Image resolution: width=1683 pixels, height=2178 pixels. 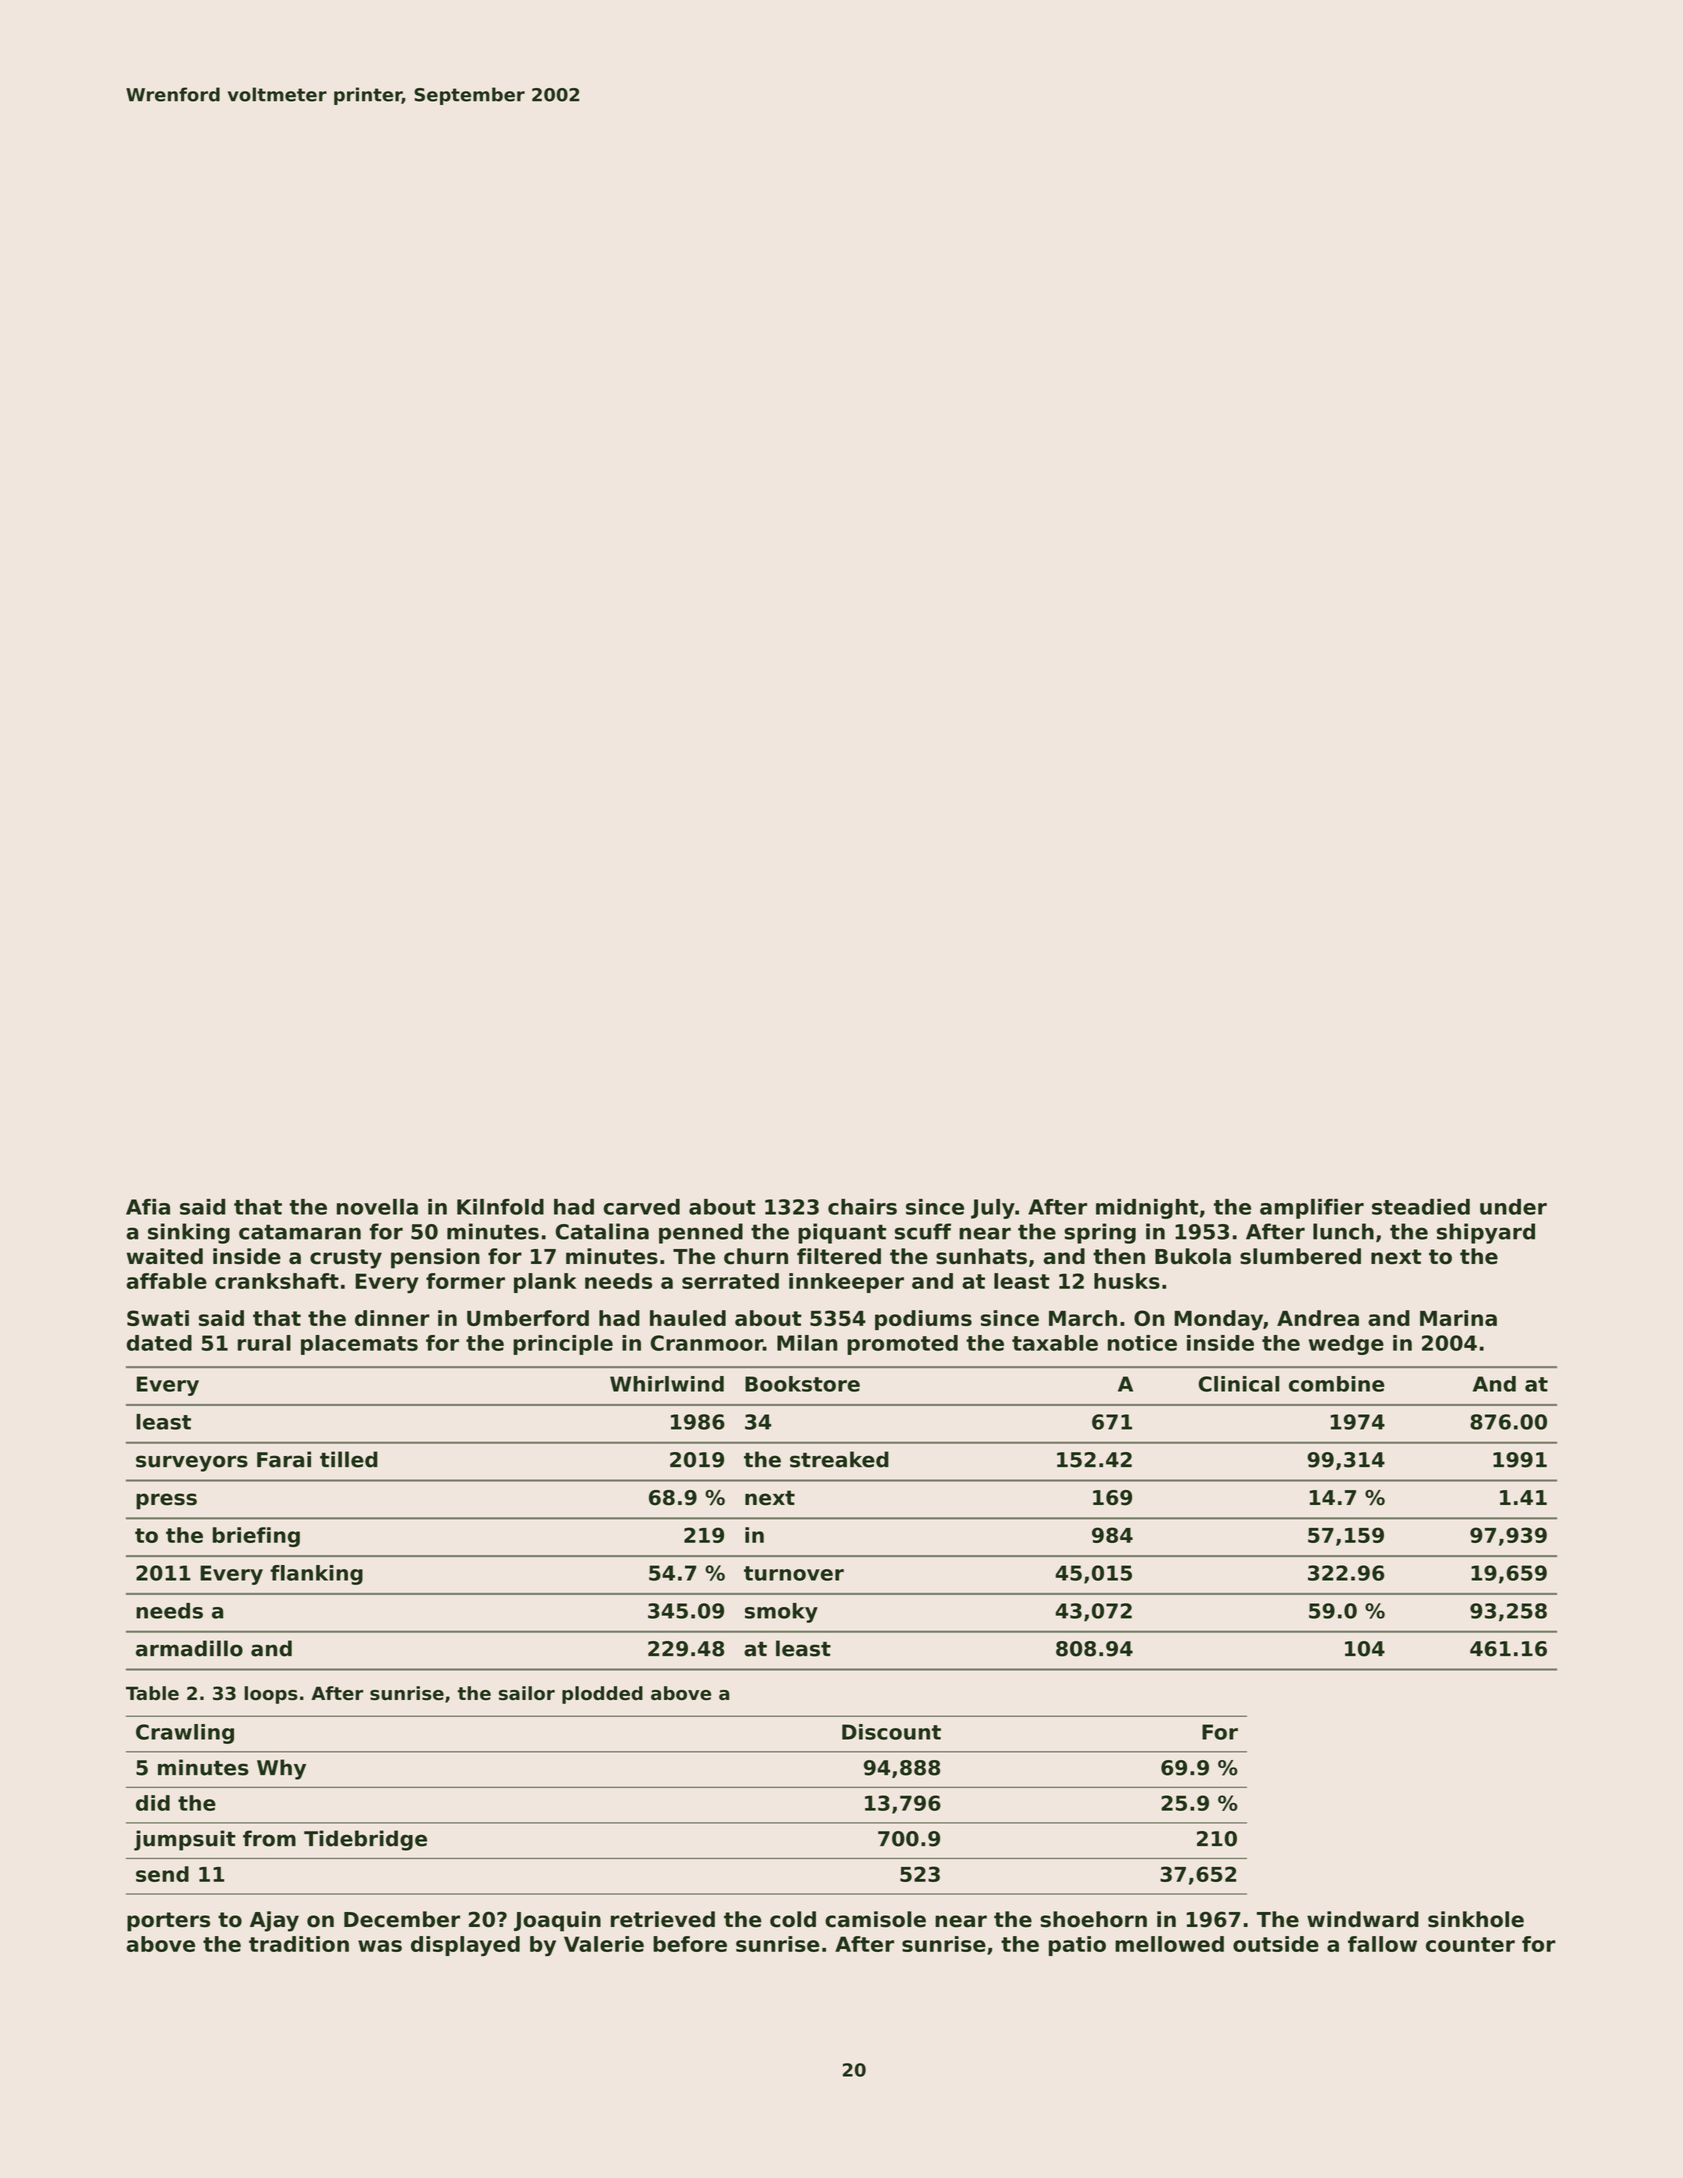 I want to click on sinkhole, so click(x=1476, y=1919).
